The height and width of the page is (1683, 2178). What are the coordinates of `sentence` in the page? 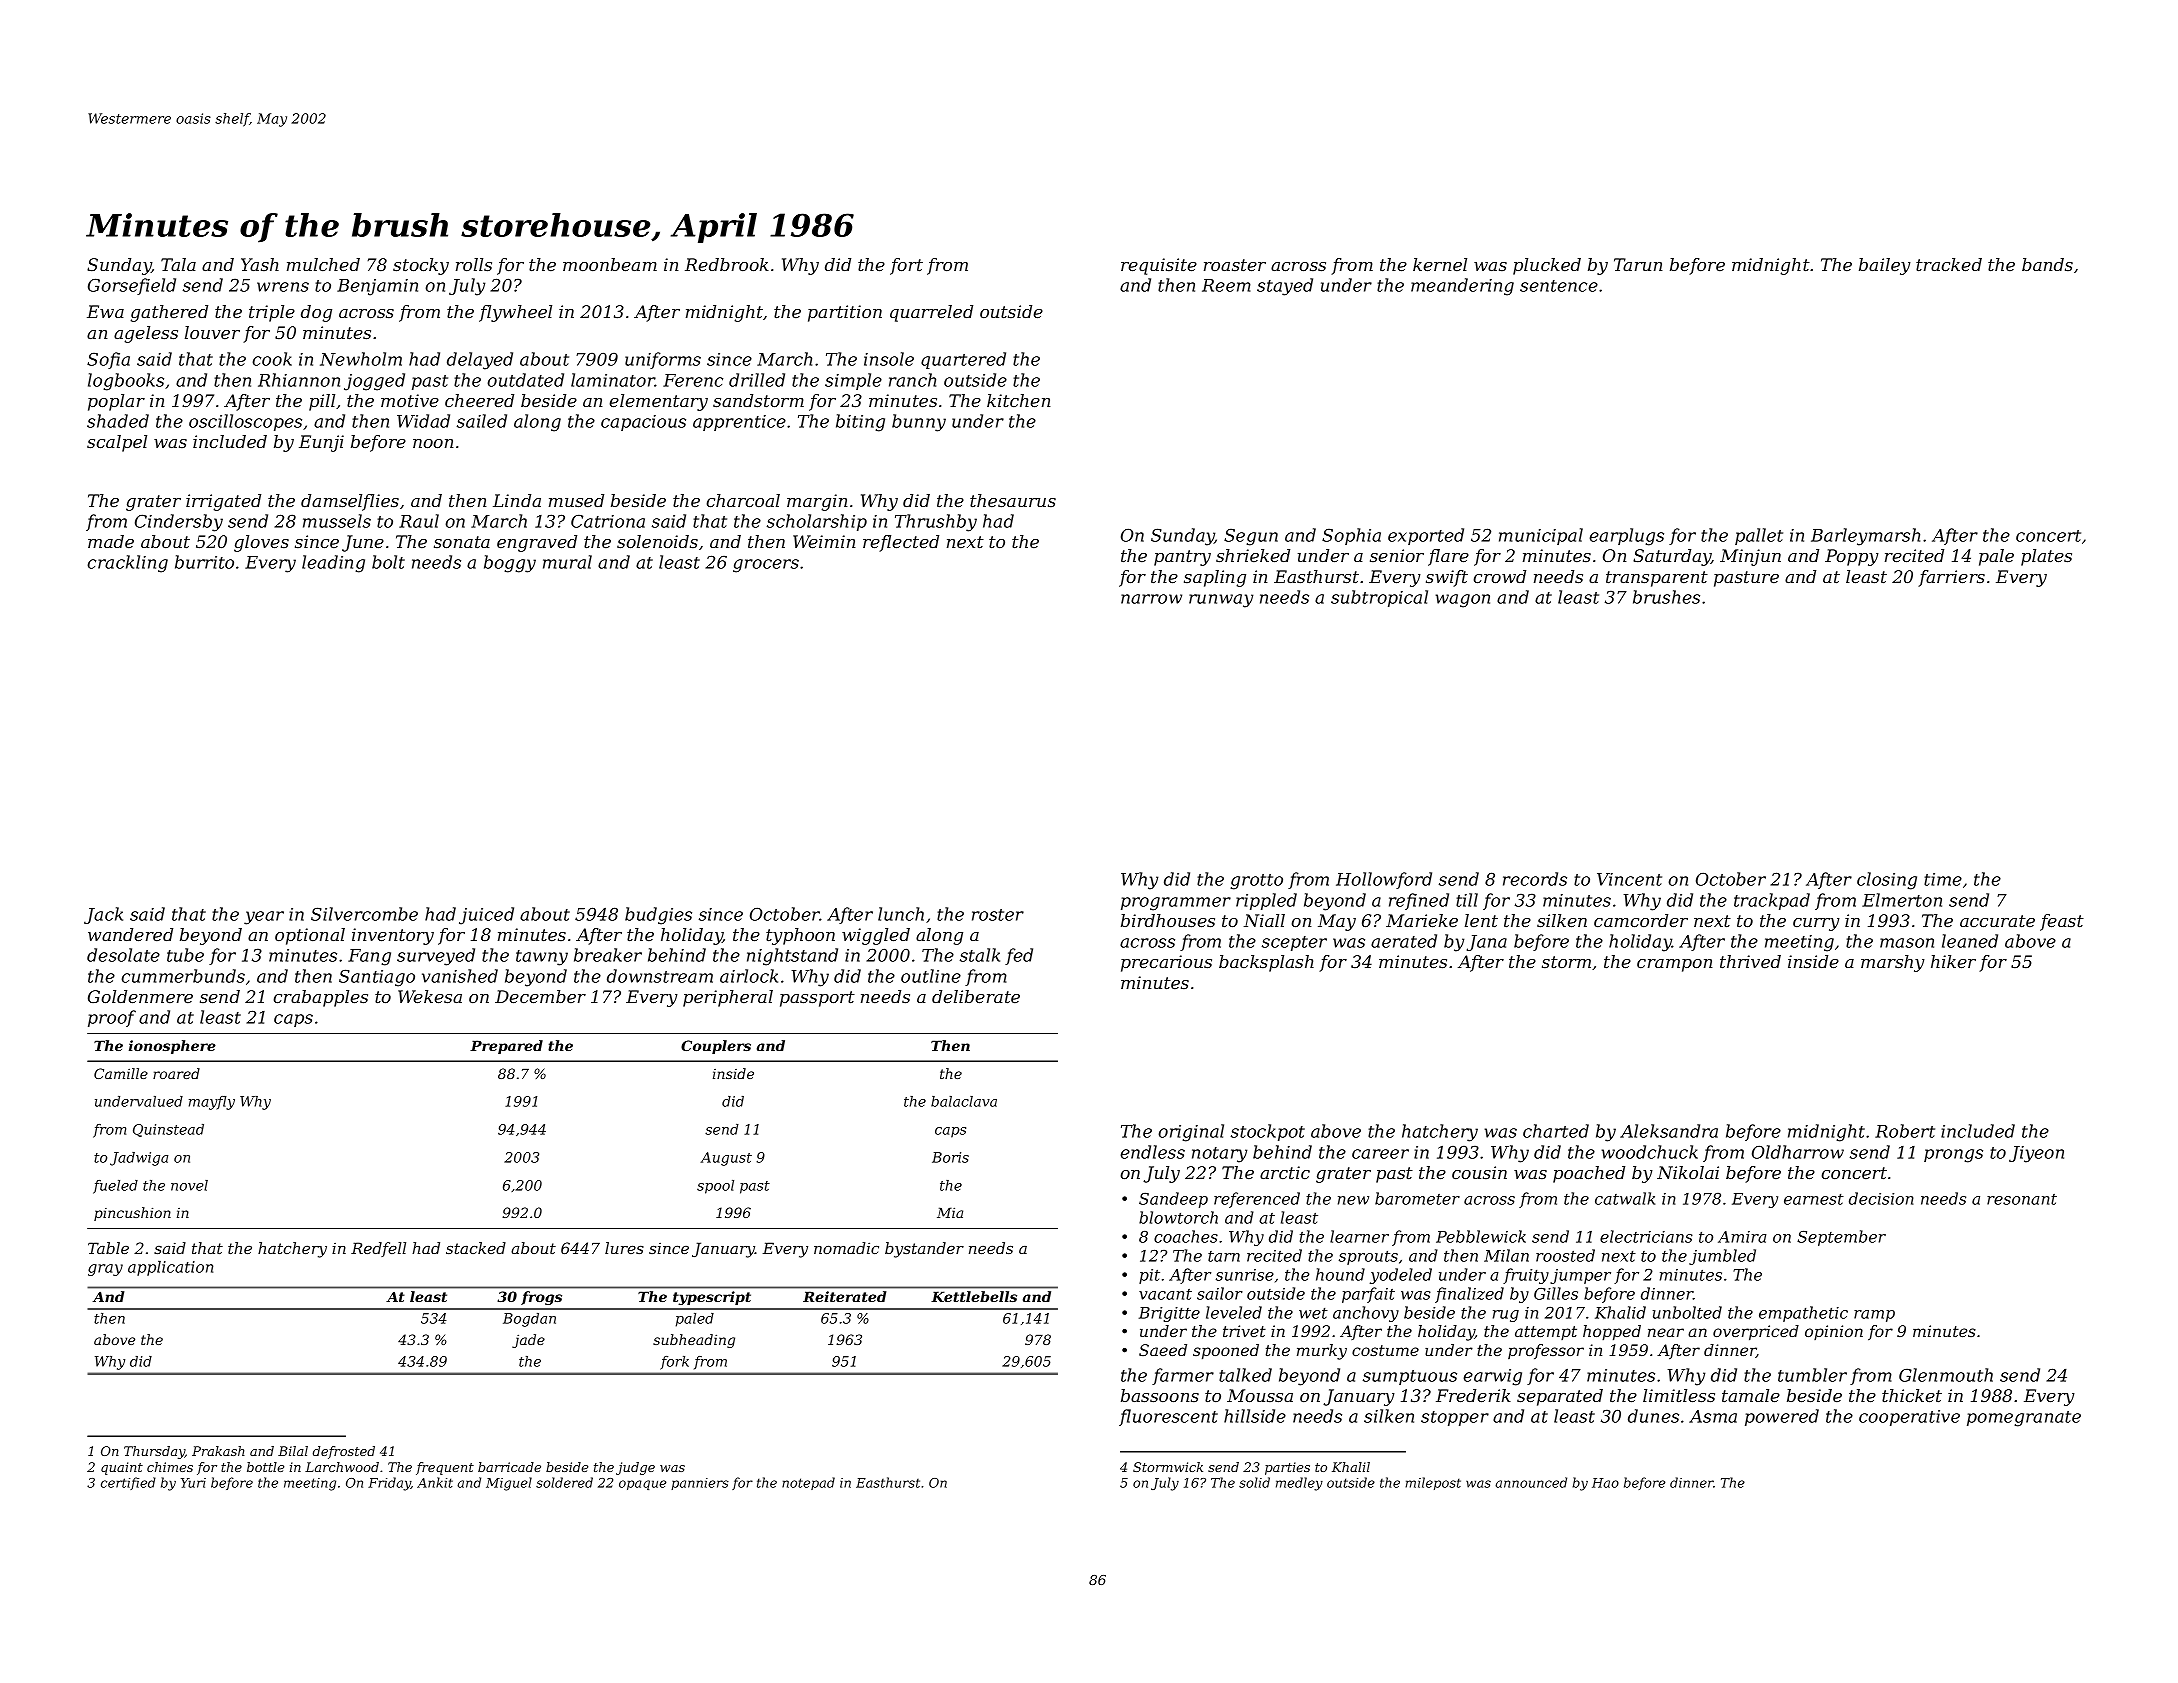 It's located at (1559, 286).
